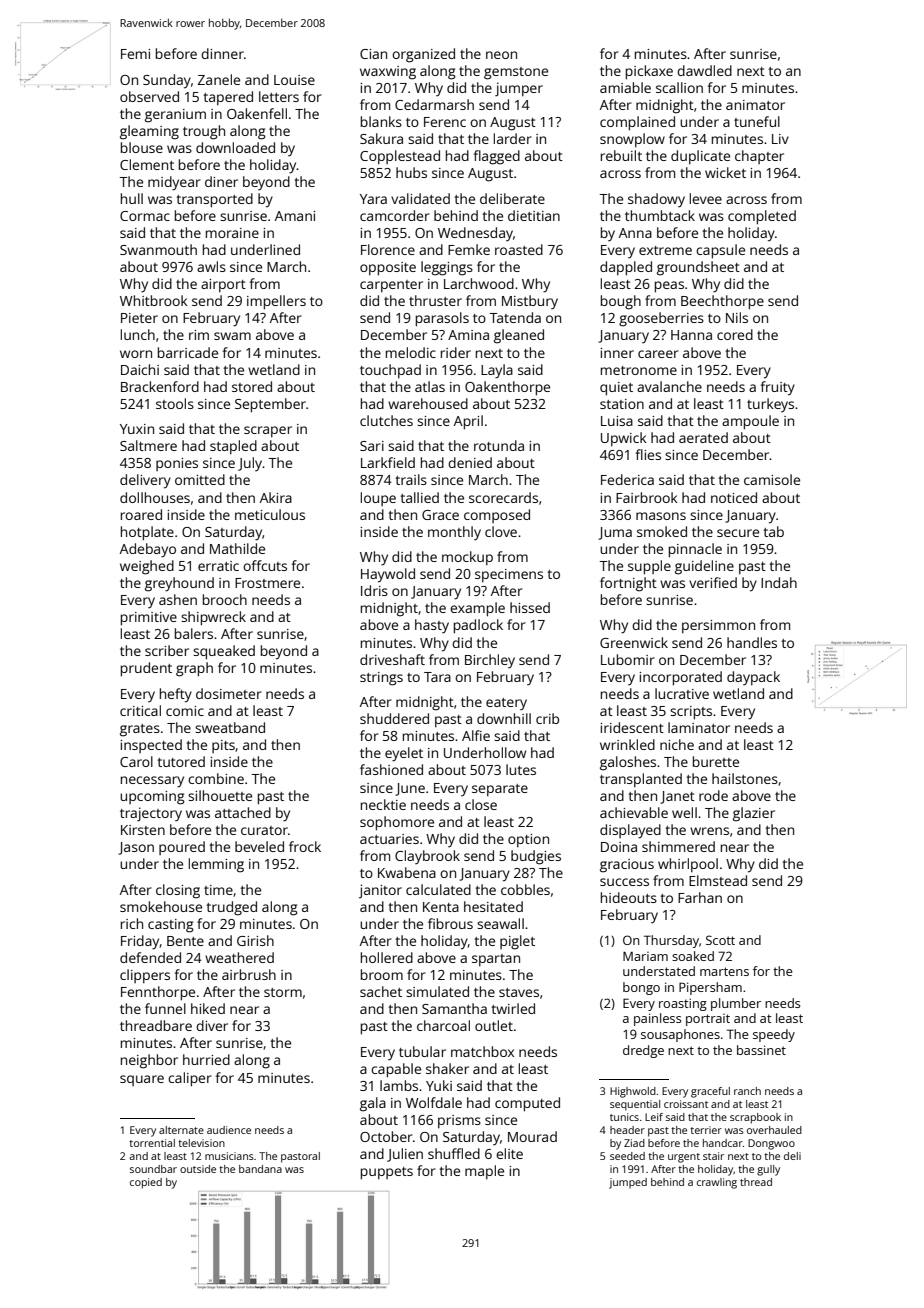 The image size is (924, 1308). What do you see at coordinates (628, 584) in the screenshot?
I see `fortnight` at bounding box center [628, 584].
